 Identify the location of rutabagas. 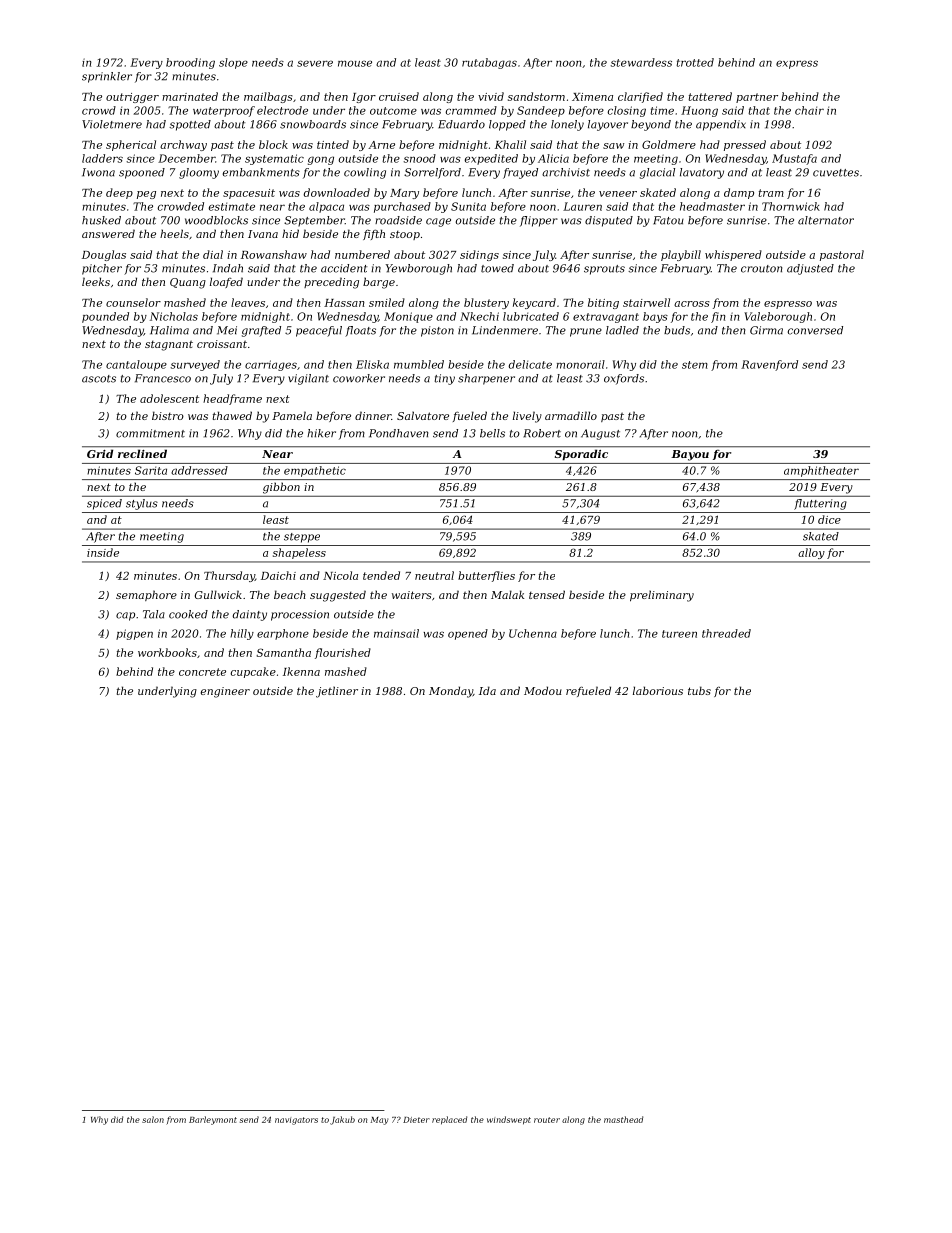
(489, 63).
